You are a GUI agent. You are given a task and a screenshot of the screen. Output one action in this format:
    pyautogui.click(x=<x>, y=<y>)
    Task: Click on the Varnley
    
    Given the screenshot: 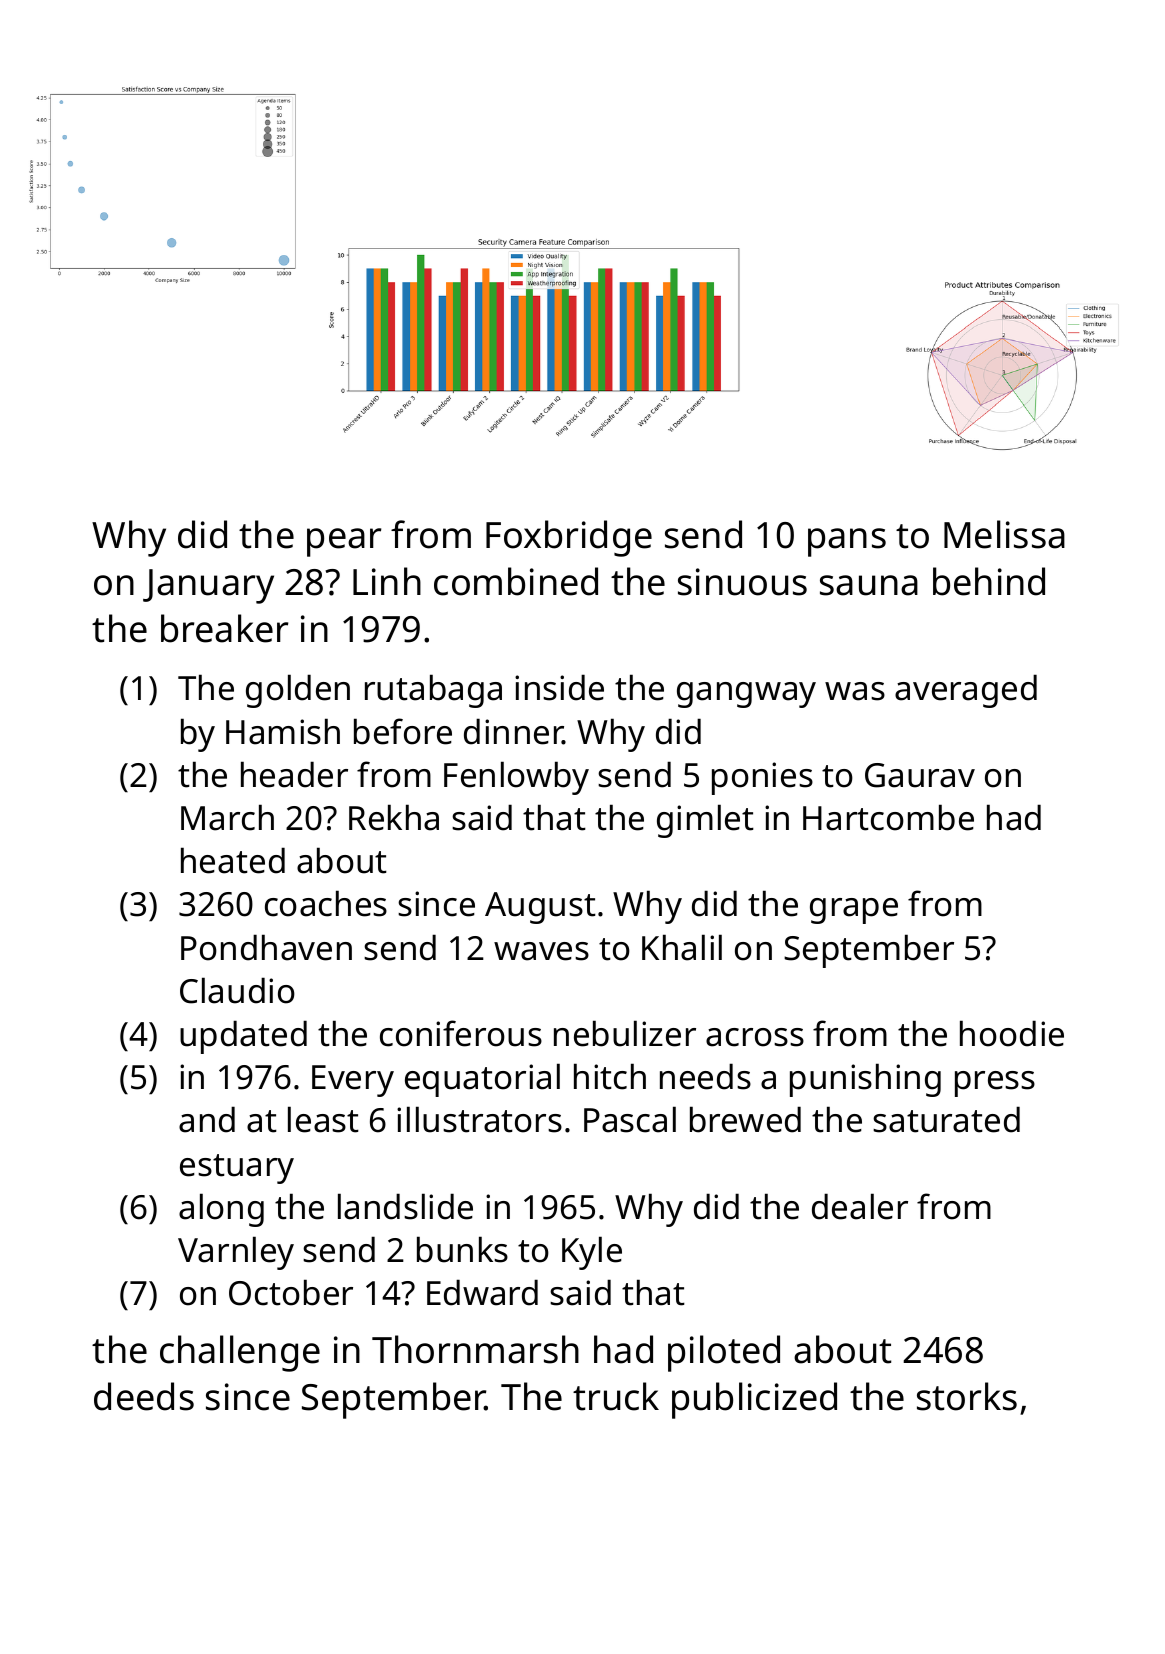 What is the action you would take?
    pyautogui.click(x=236, y=1253)
